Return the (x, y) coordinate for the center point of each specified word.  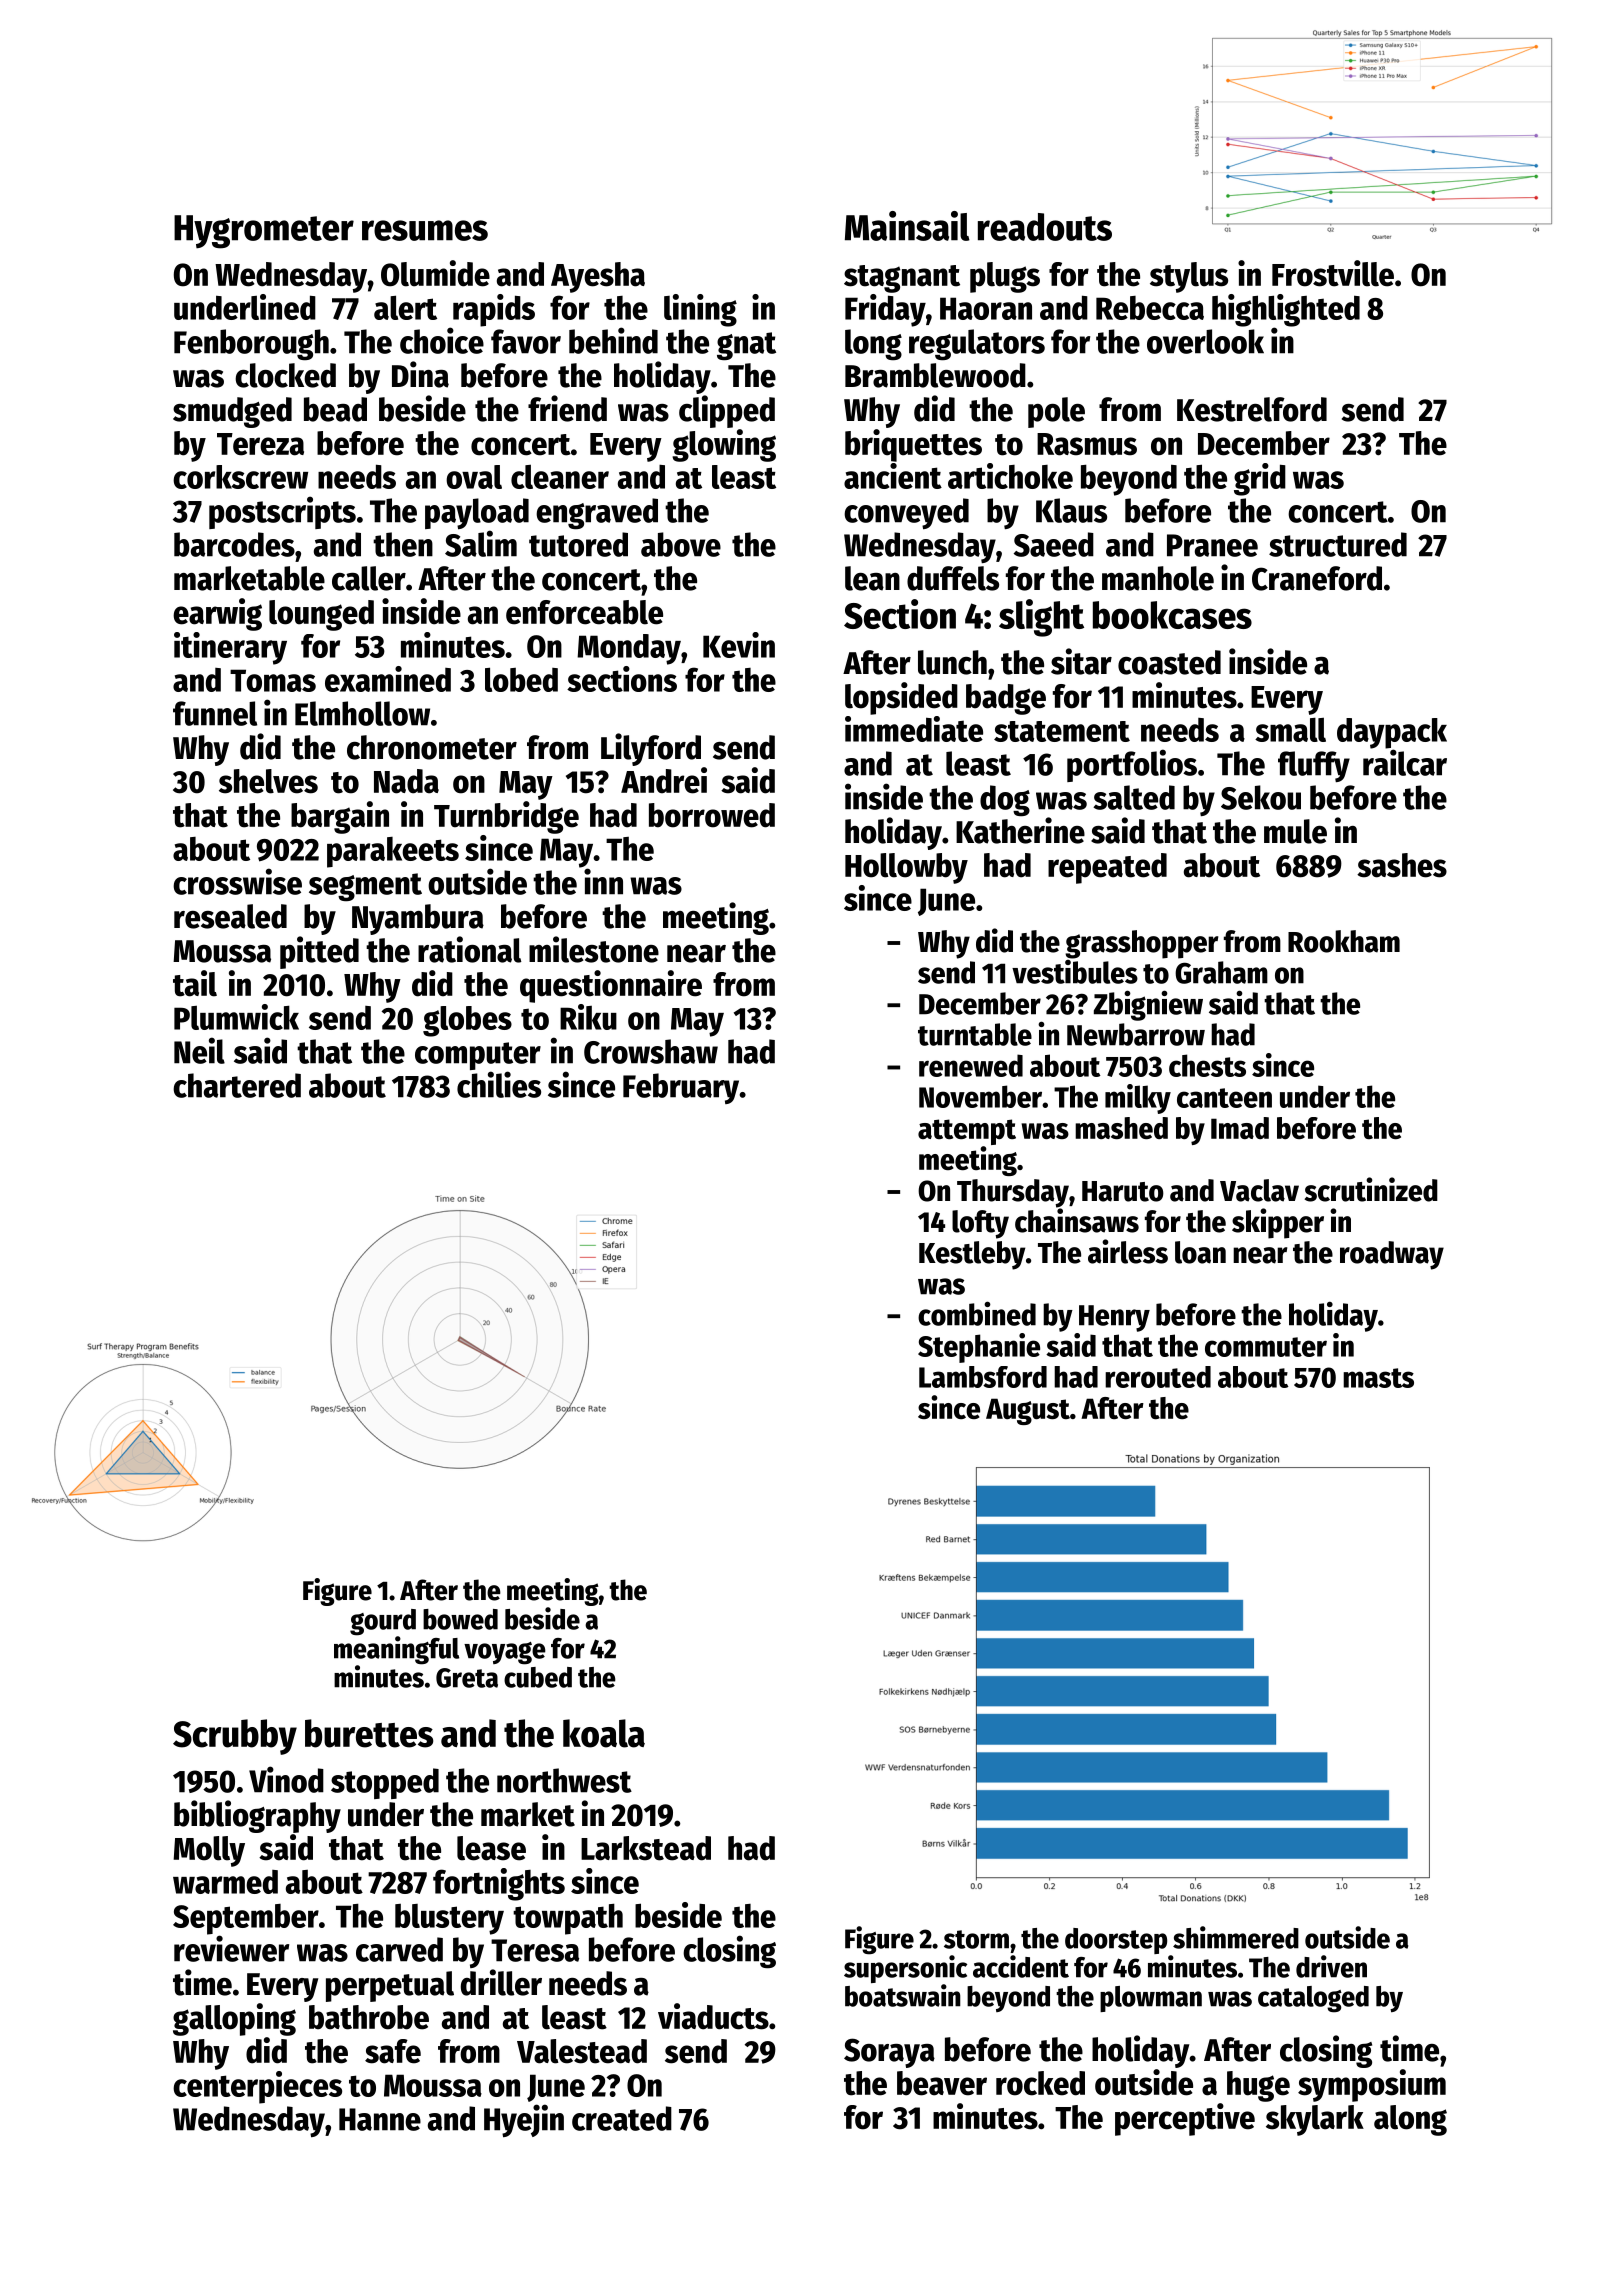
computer (478, 1056)
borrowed (712, 815)
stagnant (902, 279)
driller (501, 1982)
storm (976, 1939)
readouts (1045, 227)
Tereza (260, 444)
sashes (1402, 865)
